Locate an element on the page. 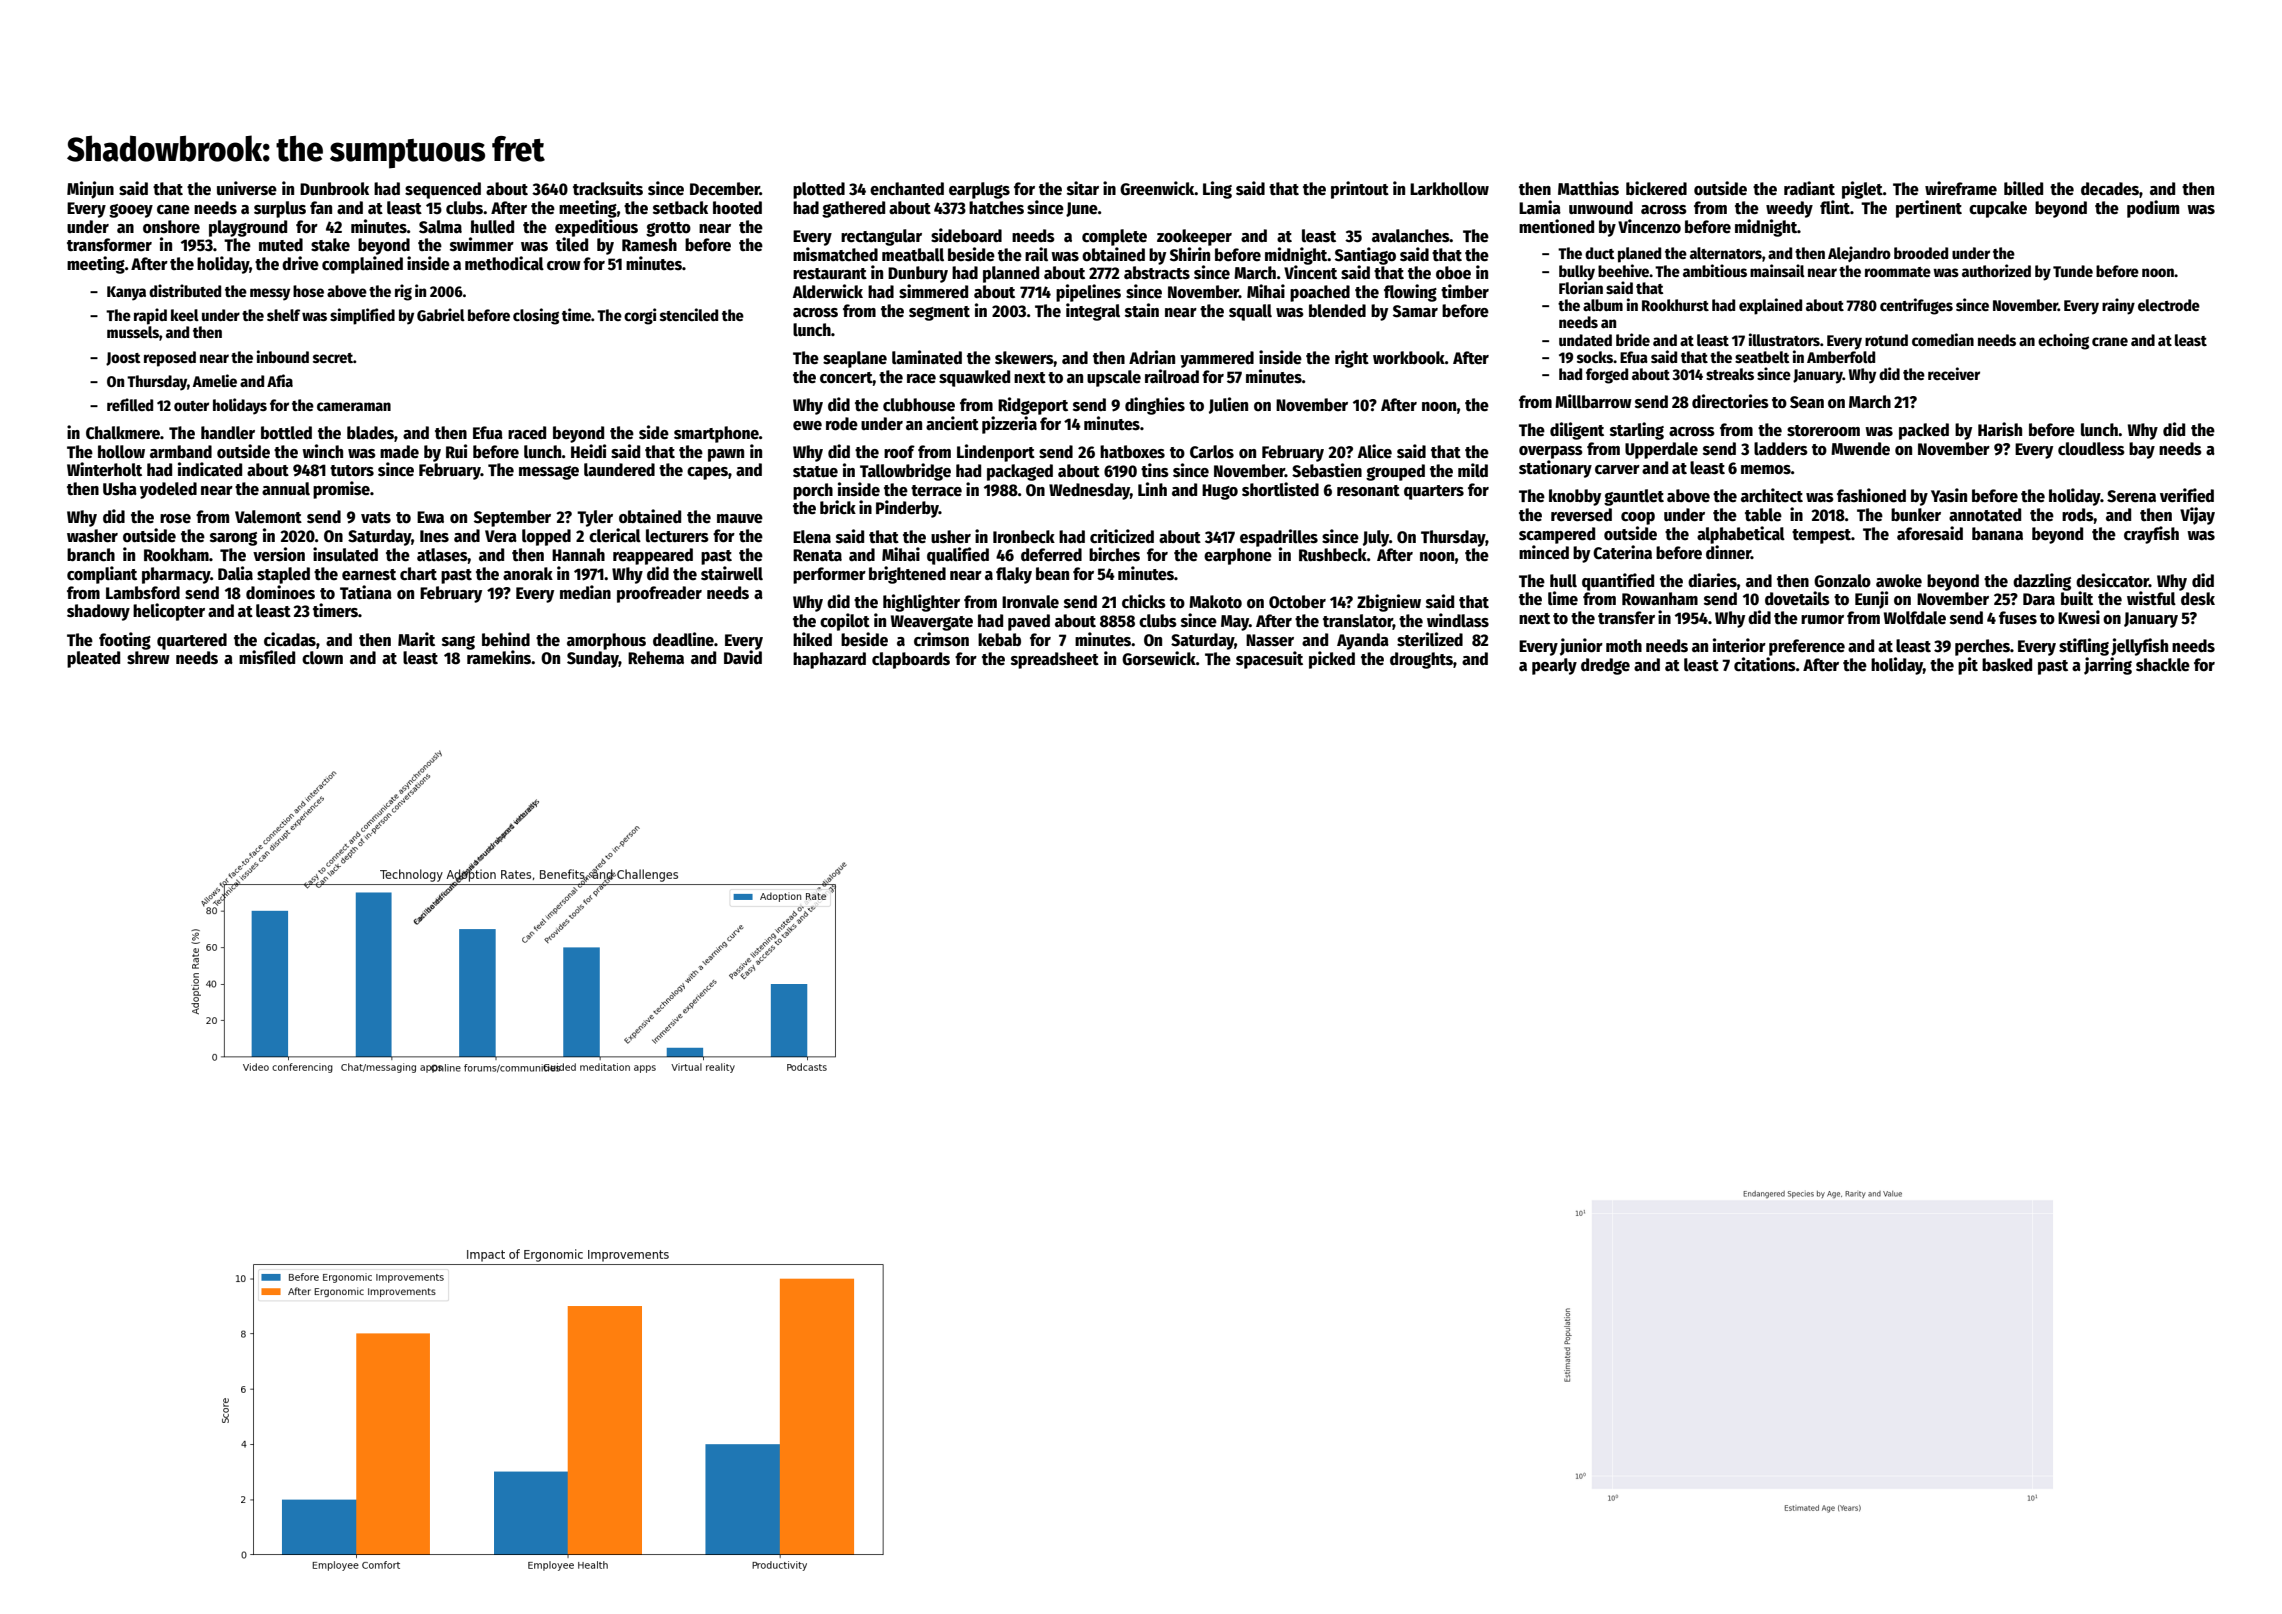  tracksuits is located at coordinates (608, 188).
